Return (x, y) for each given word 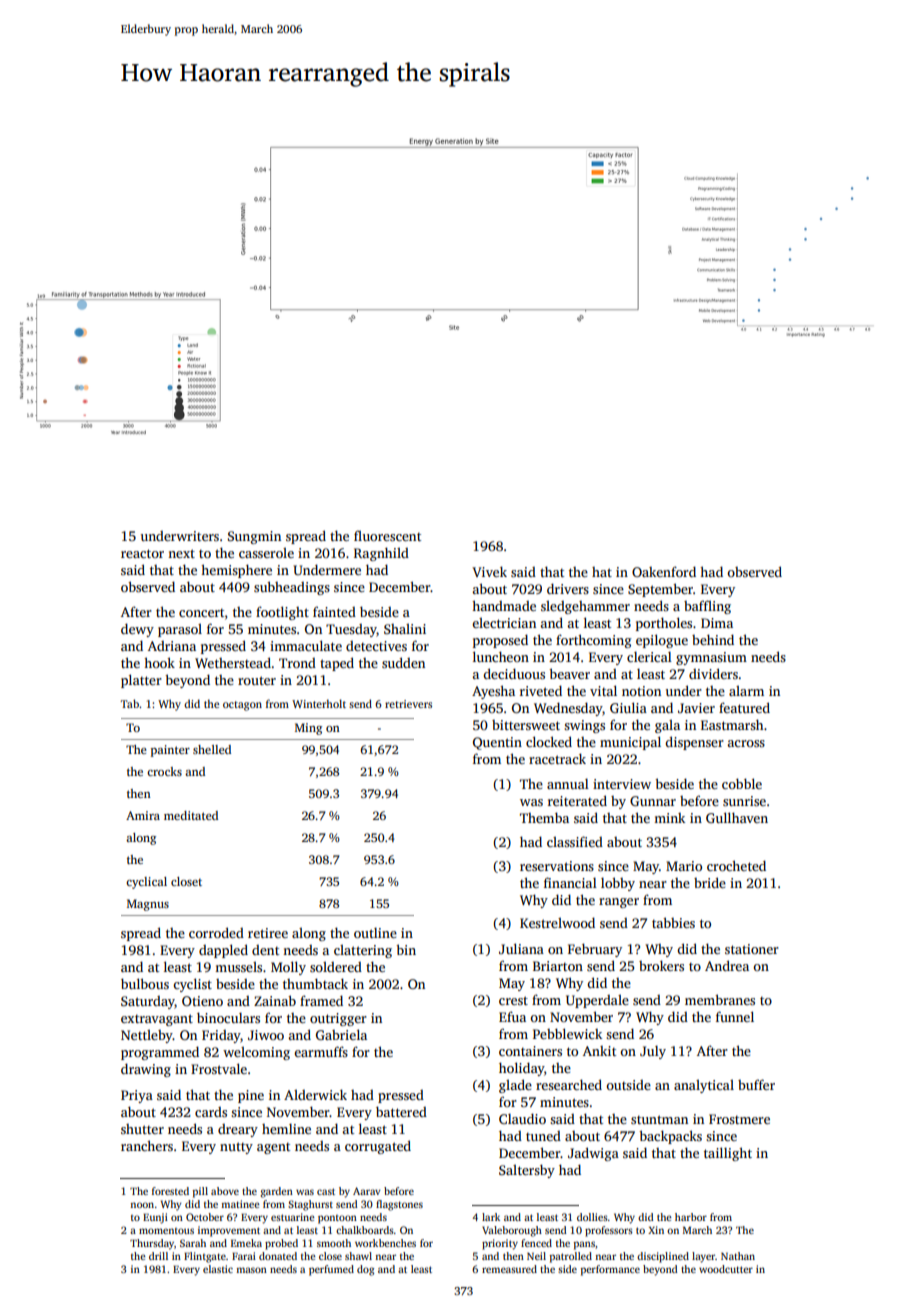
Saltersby (527, 1171)
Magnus (148, 905)
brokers (661, 965)
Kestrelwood (557, 922)
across (746, 743)
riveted (541, 690)
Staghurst (310, 1205)
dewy (137, 630)
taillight (728, 1154)
